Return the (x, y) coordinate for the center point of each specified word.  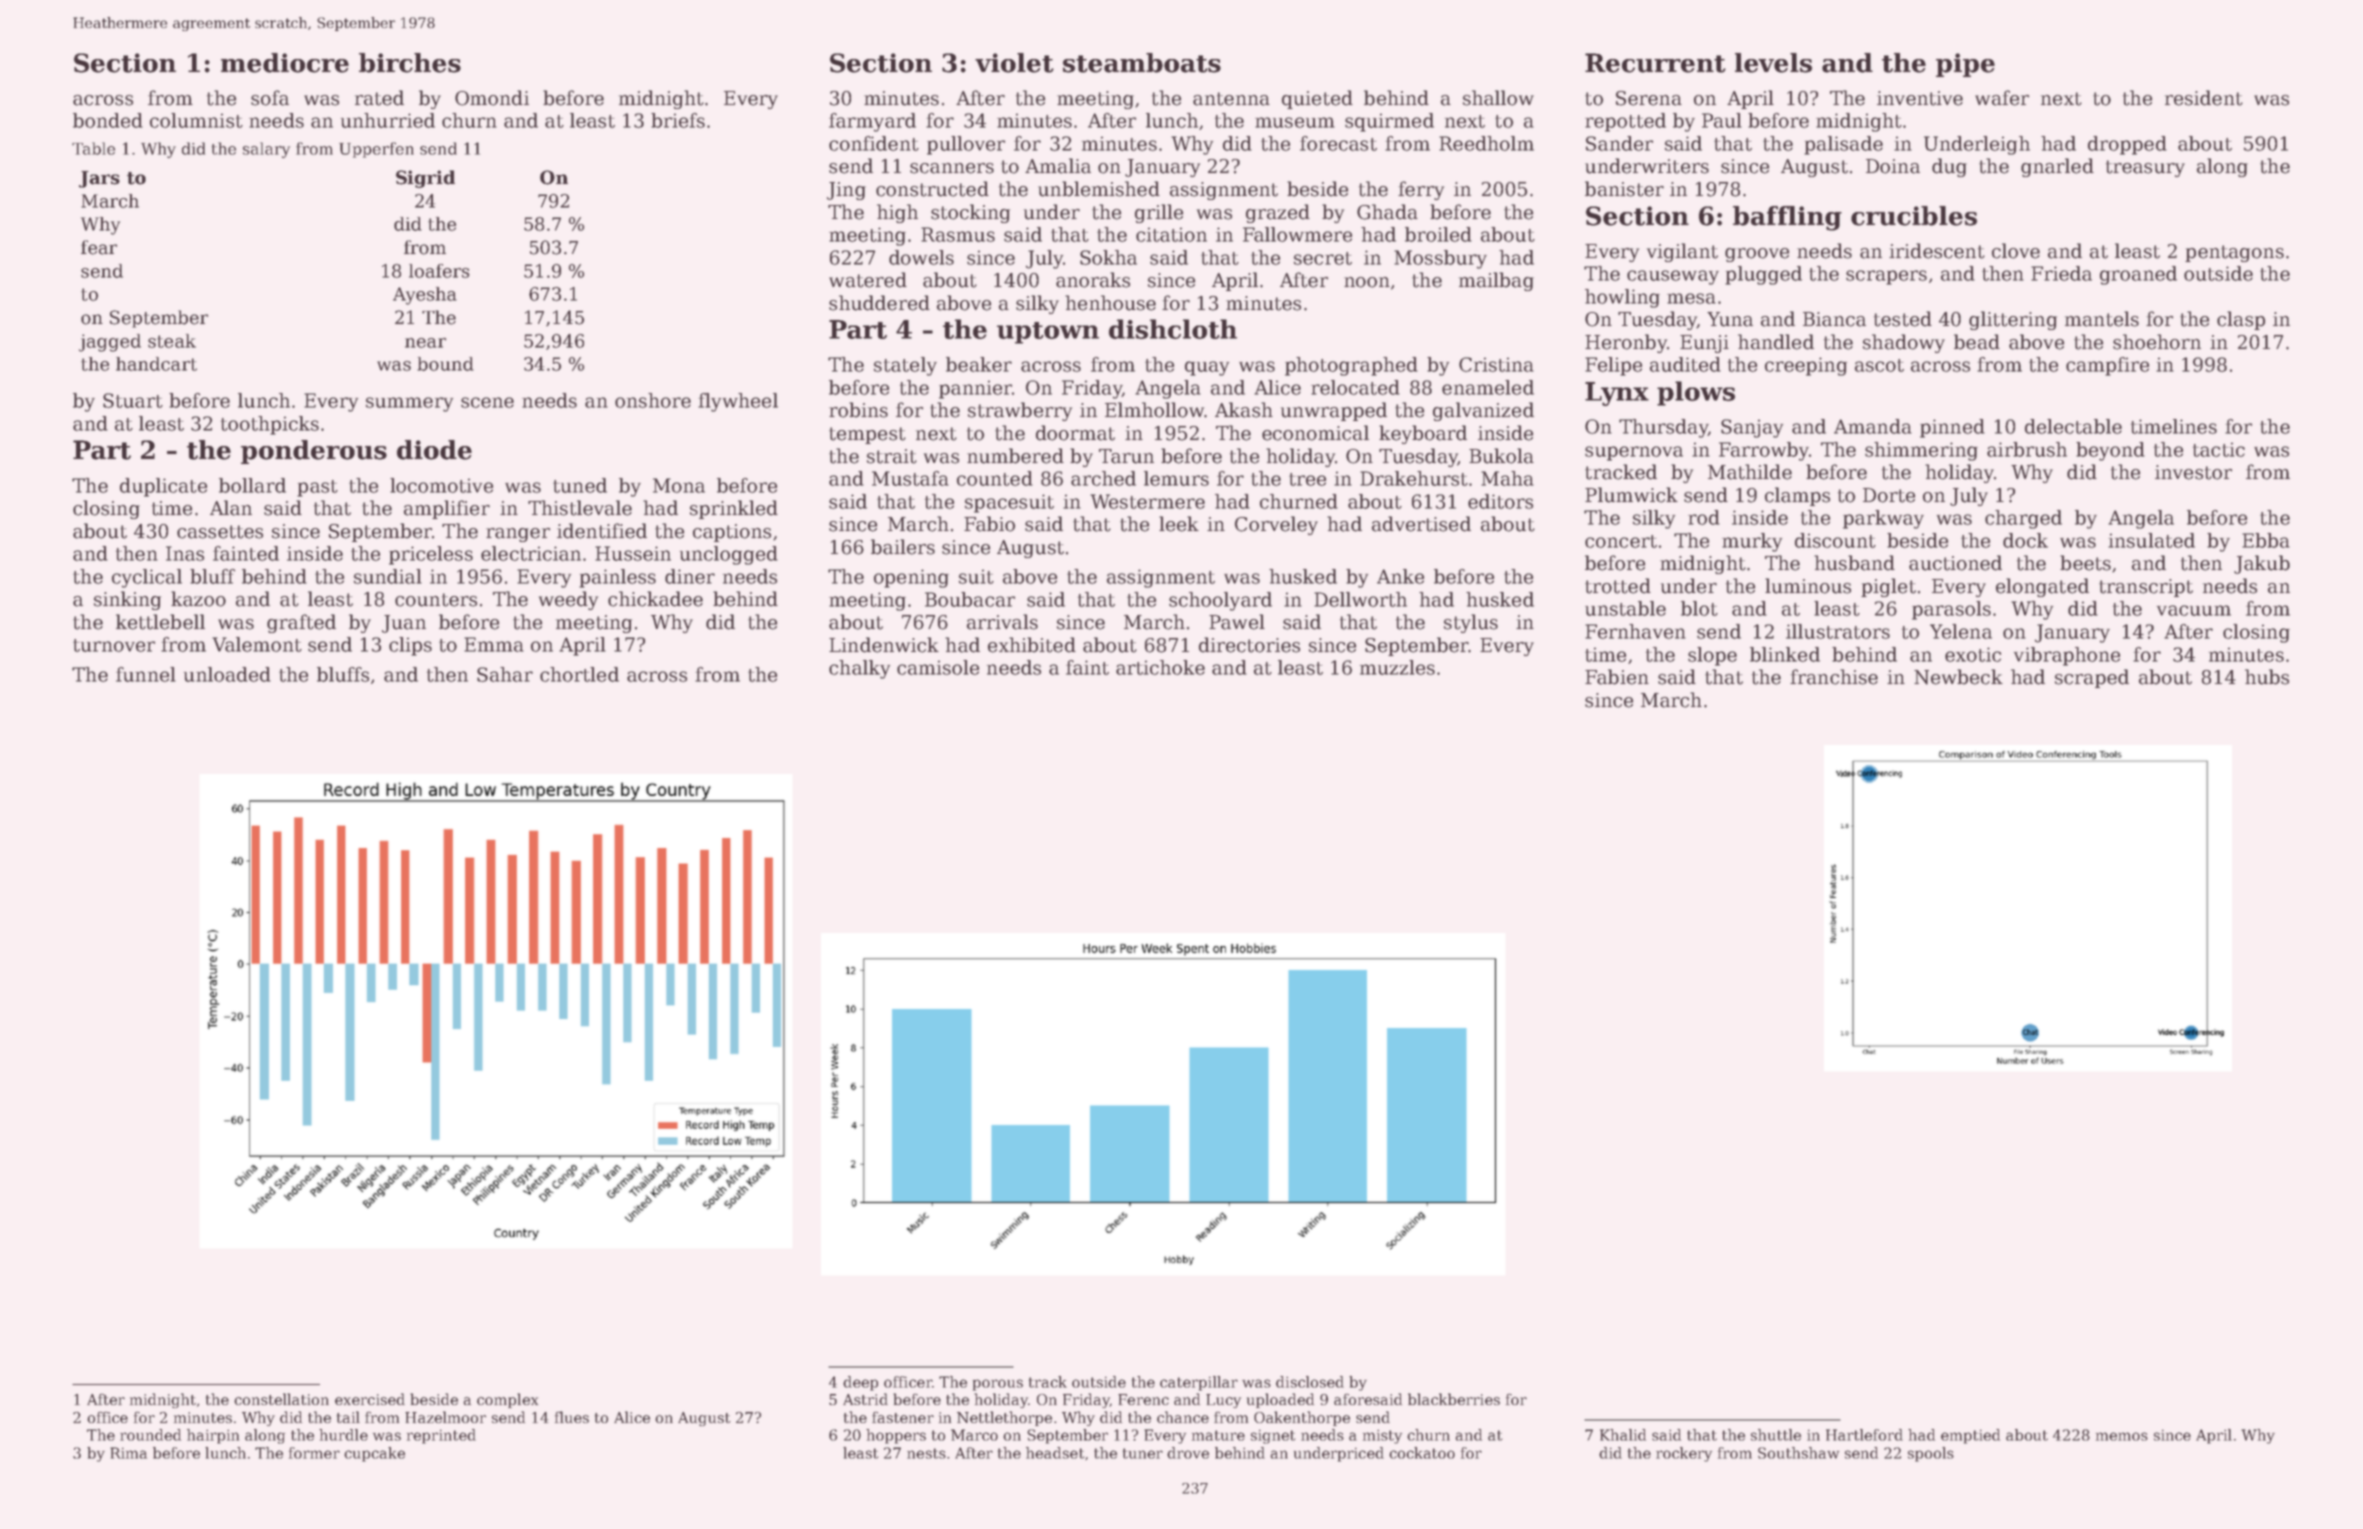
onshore (653, 400)
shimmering (1921, 451)
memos (2122, 1436)
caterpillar (1199, 1383)
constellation (281, 1399)
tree (1307, 479)
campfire (2107, 366)
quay (1207, 368)
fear (99, 247)
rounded (150, 1435)
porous (998, 1385)
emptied (1970, 1436)
